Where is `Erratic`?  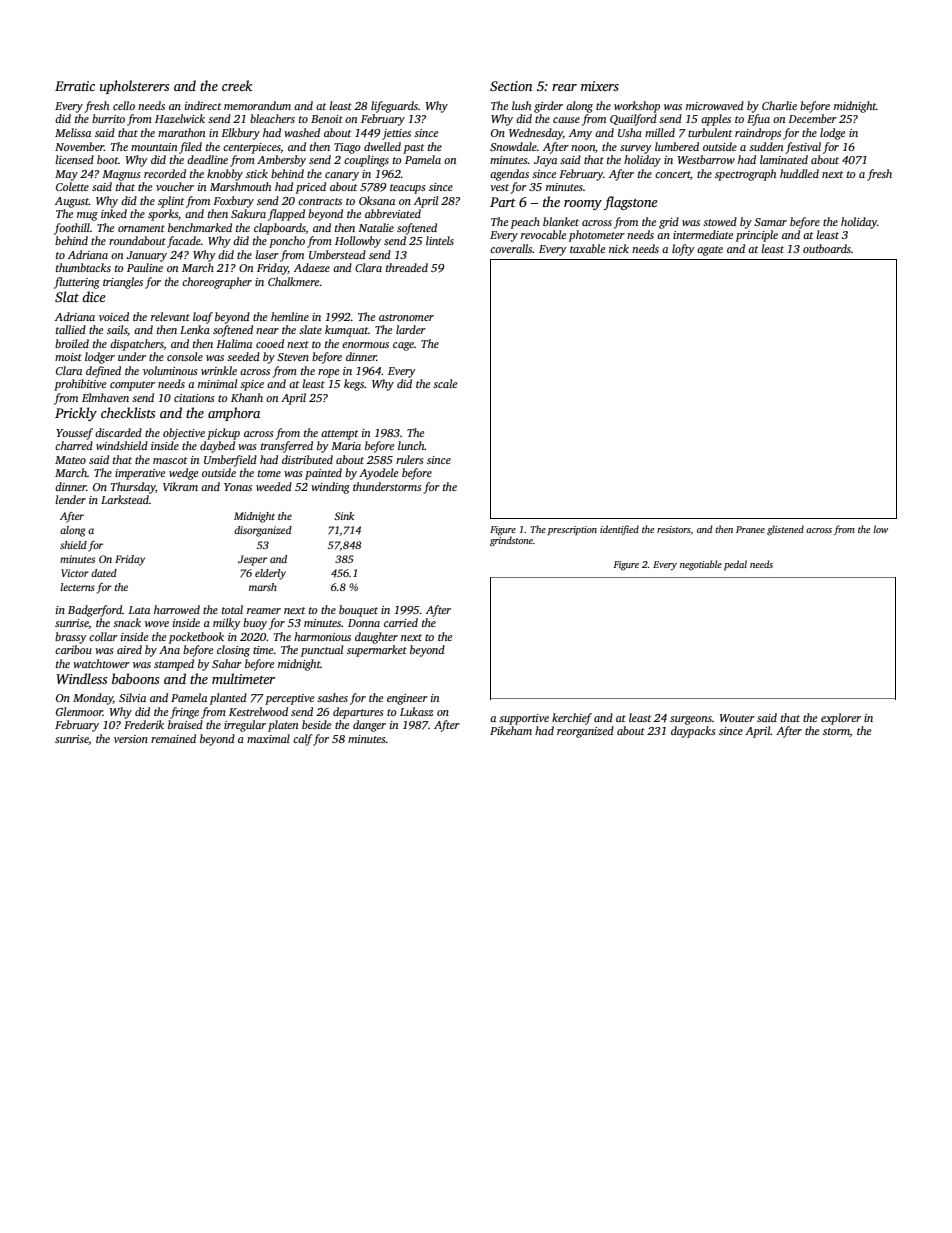
Erratic is located at coordinates (75, 86).
